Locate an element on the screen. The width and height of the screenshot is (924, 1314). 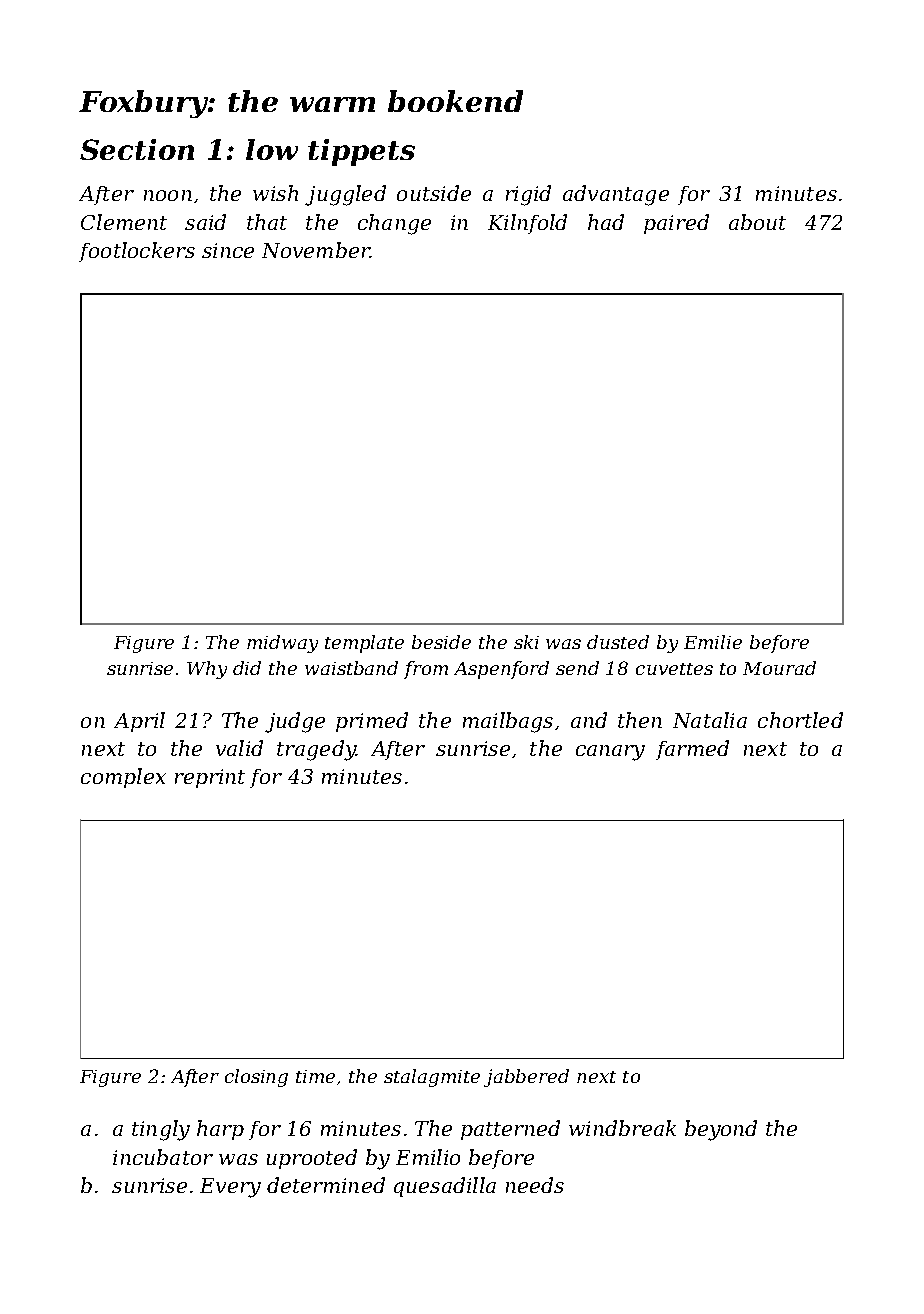
November is located at coordinates (316, 250).
